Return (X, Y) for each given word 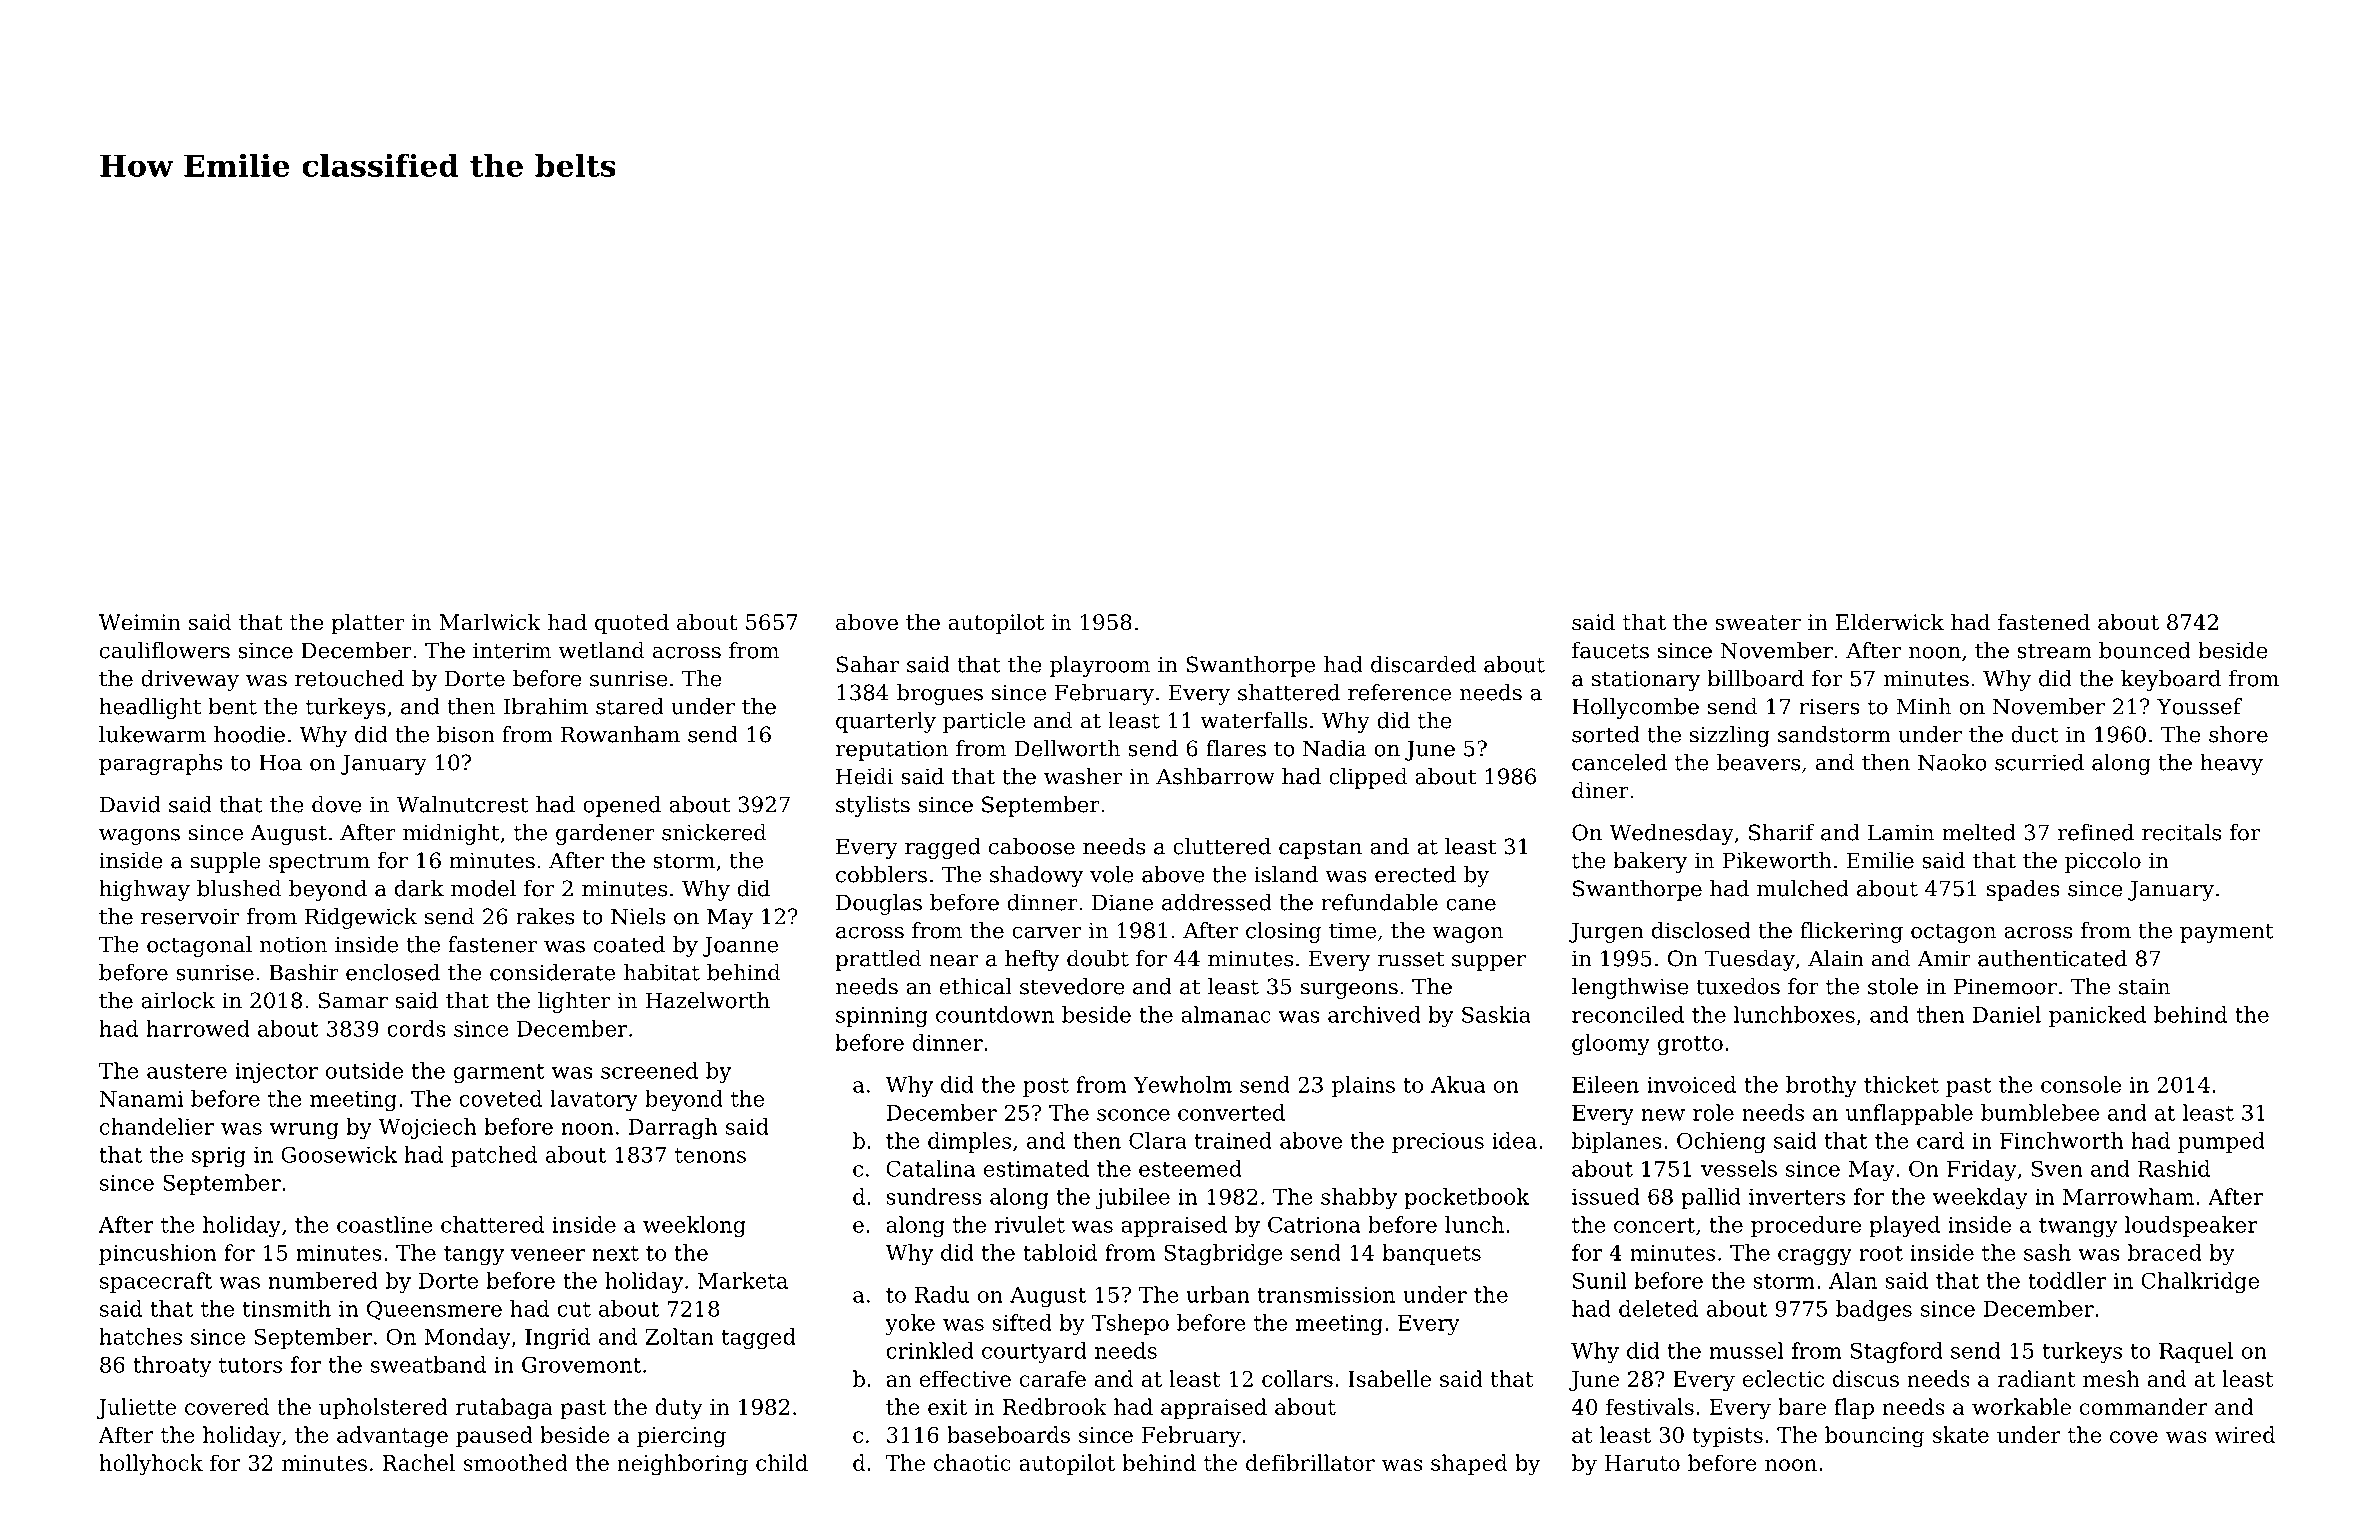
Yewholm (1182, 1084)
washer (1083, 776)
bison (466, 734)
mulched (1803, 888)
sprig (219, 1157)
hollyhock (151, 1465)
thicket (1901, 1084)
